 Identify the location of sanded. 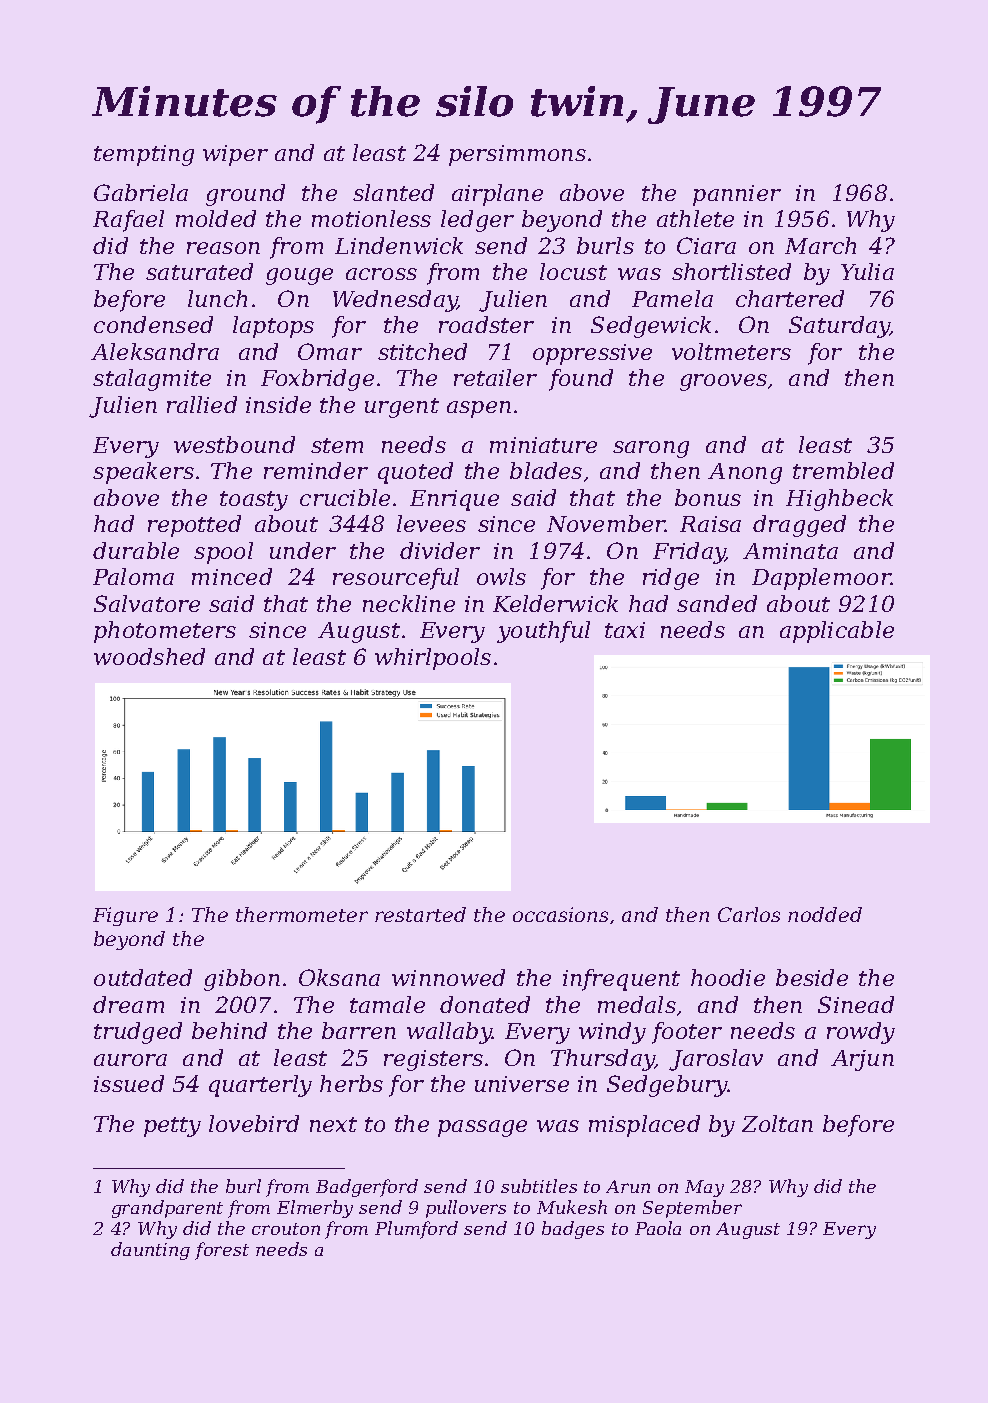
(717, 603).
